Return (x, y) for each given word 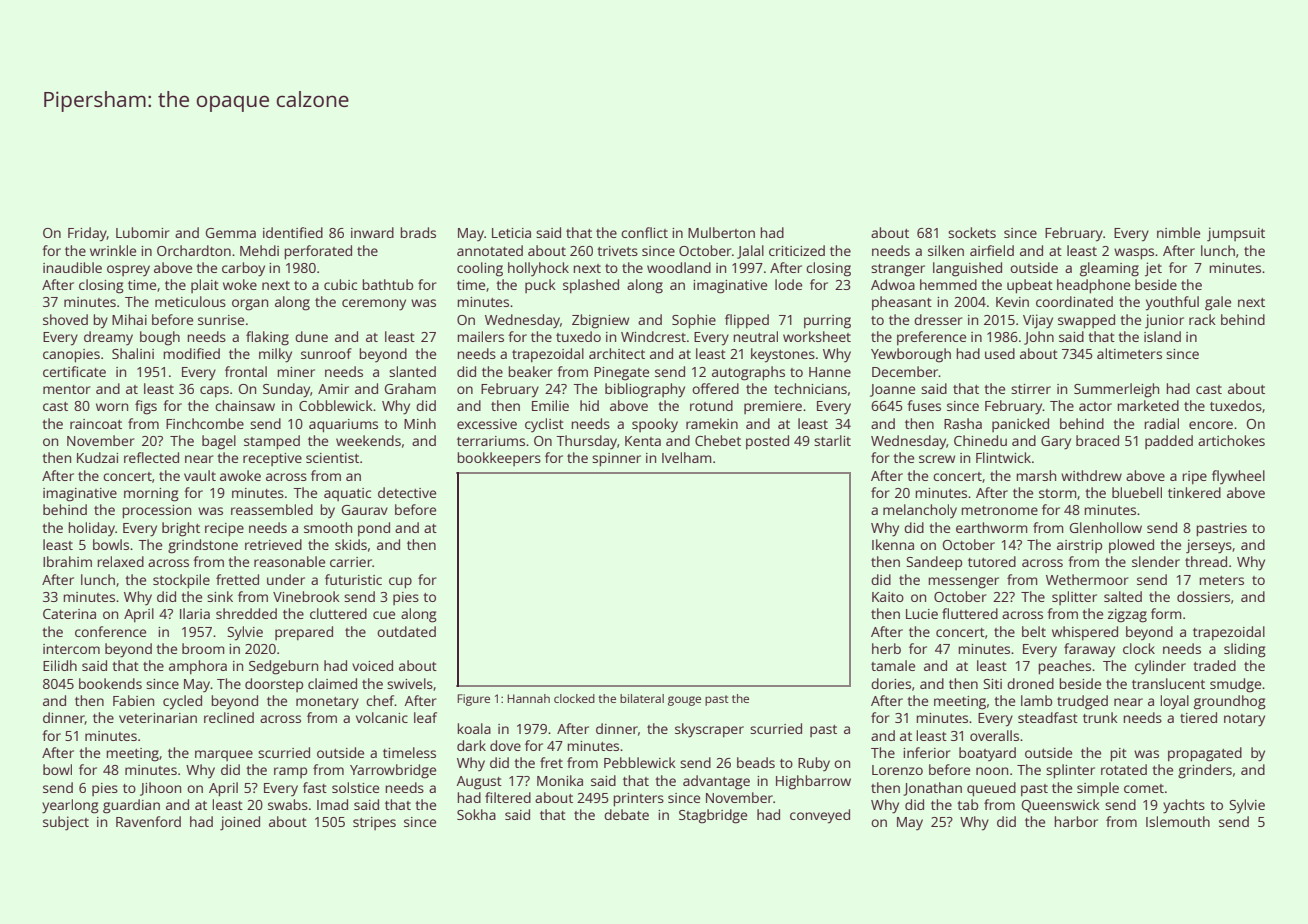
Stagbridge (713, 816)
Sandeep (934, 563)
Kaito (888, 597)
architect (617, 353)
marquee (224, 755)
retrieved (273, 544)
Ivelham (686, 457)
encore (1211, 425)
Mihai (129, 319)
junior (1164, 321)
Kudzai (97, 457)
